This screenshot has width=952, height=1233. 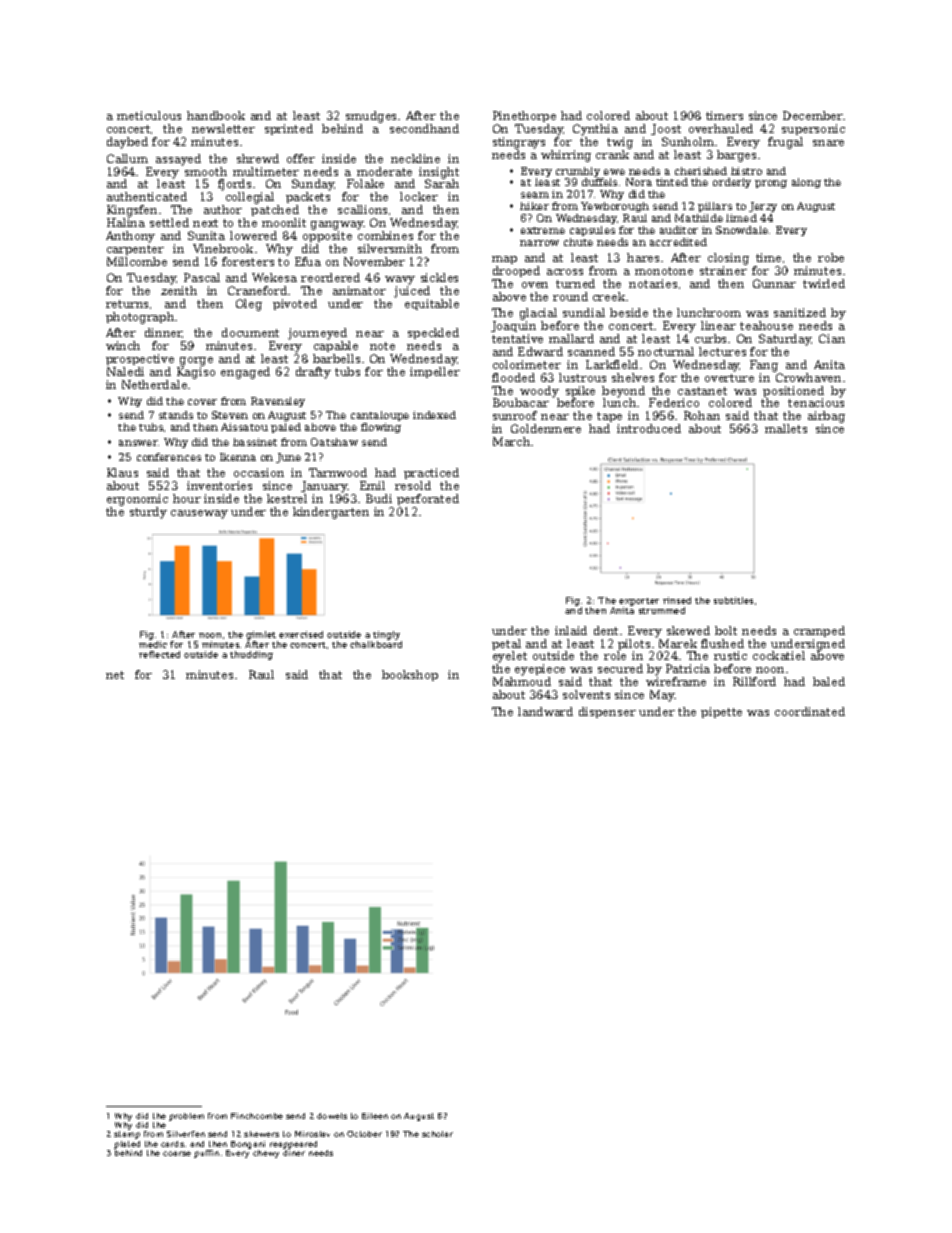 What do you see at coordinates (375, 1116) in the screenshot?
I see `Eileen` at bounding box center [375, 1116].
